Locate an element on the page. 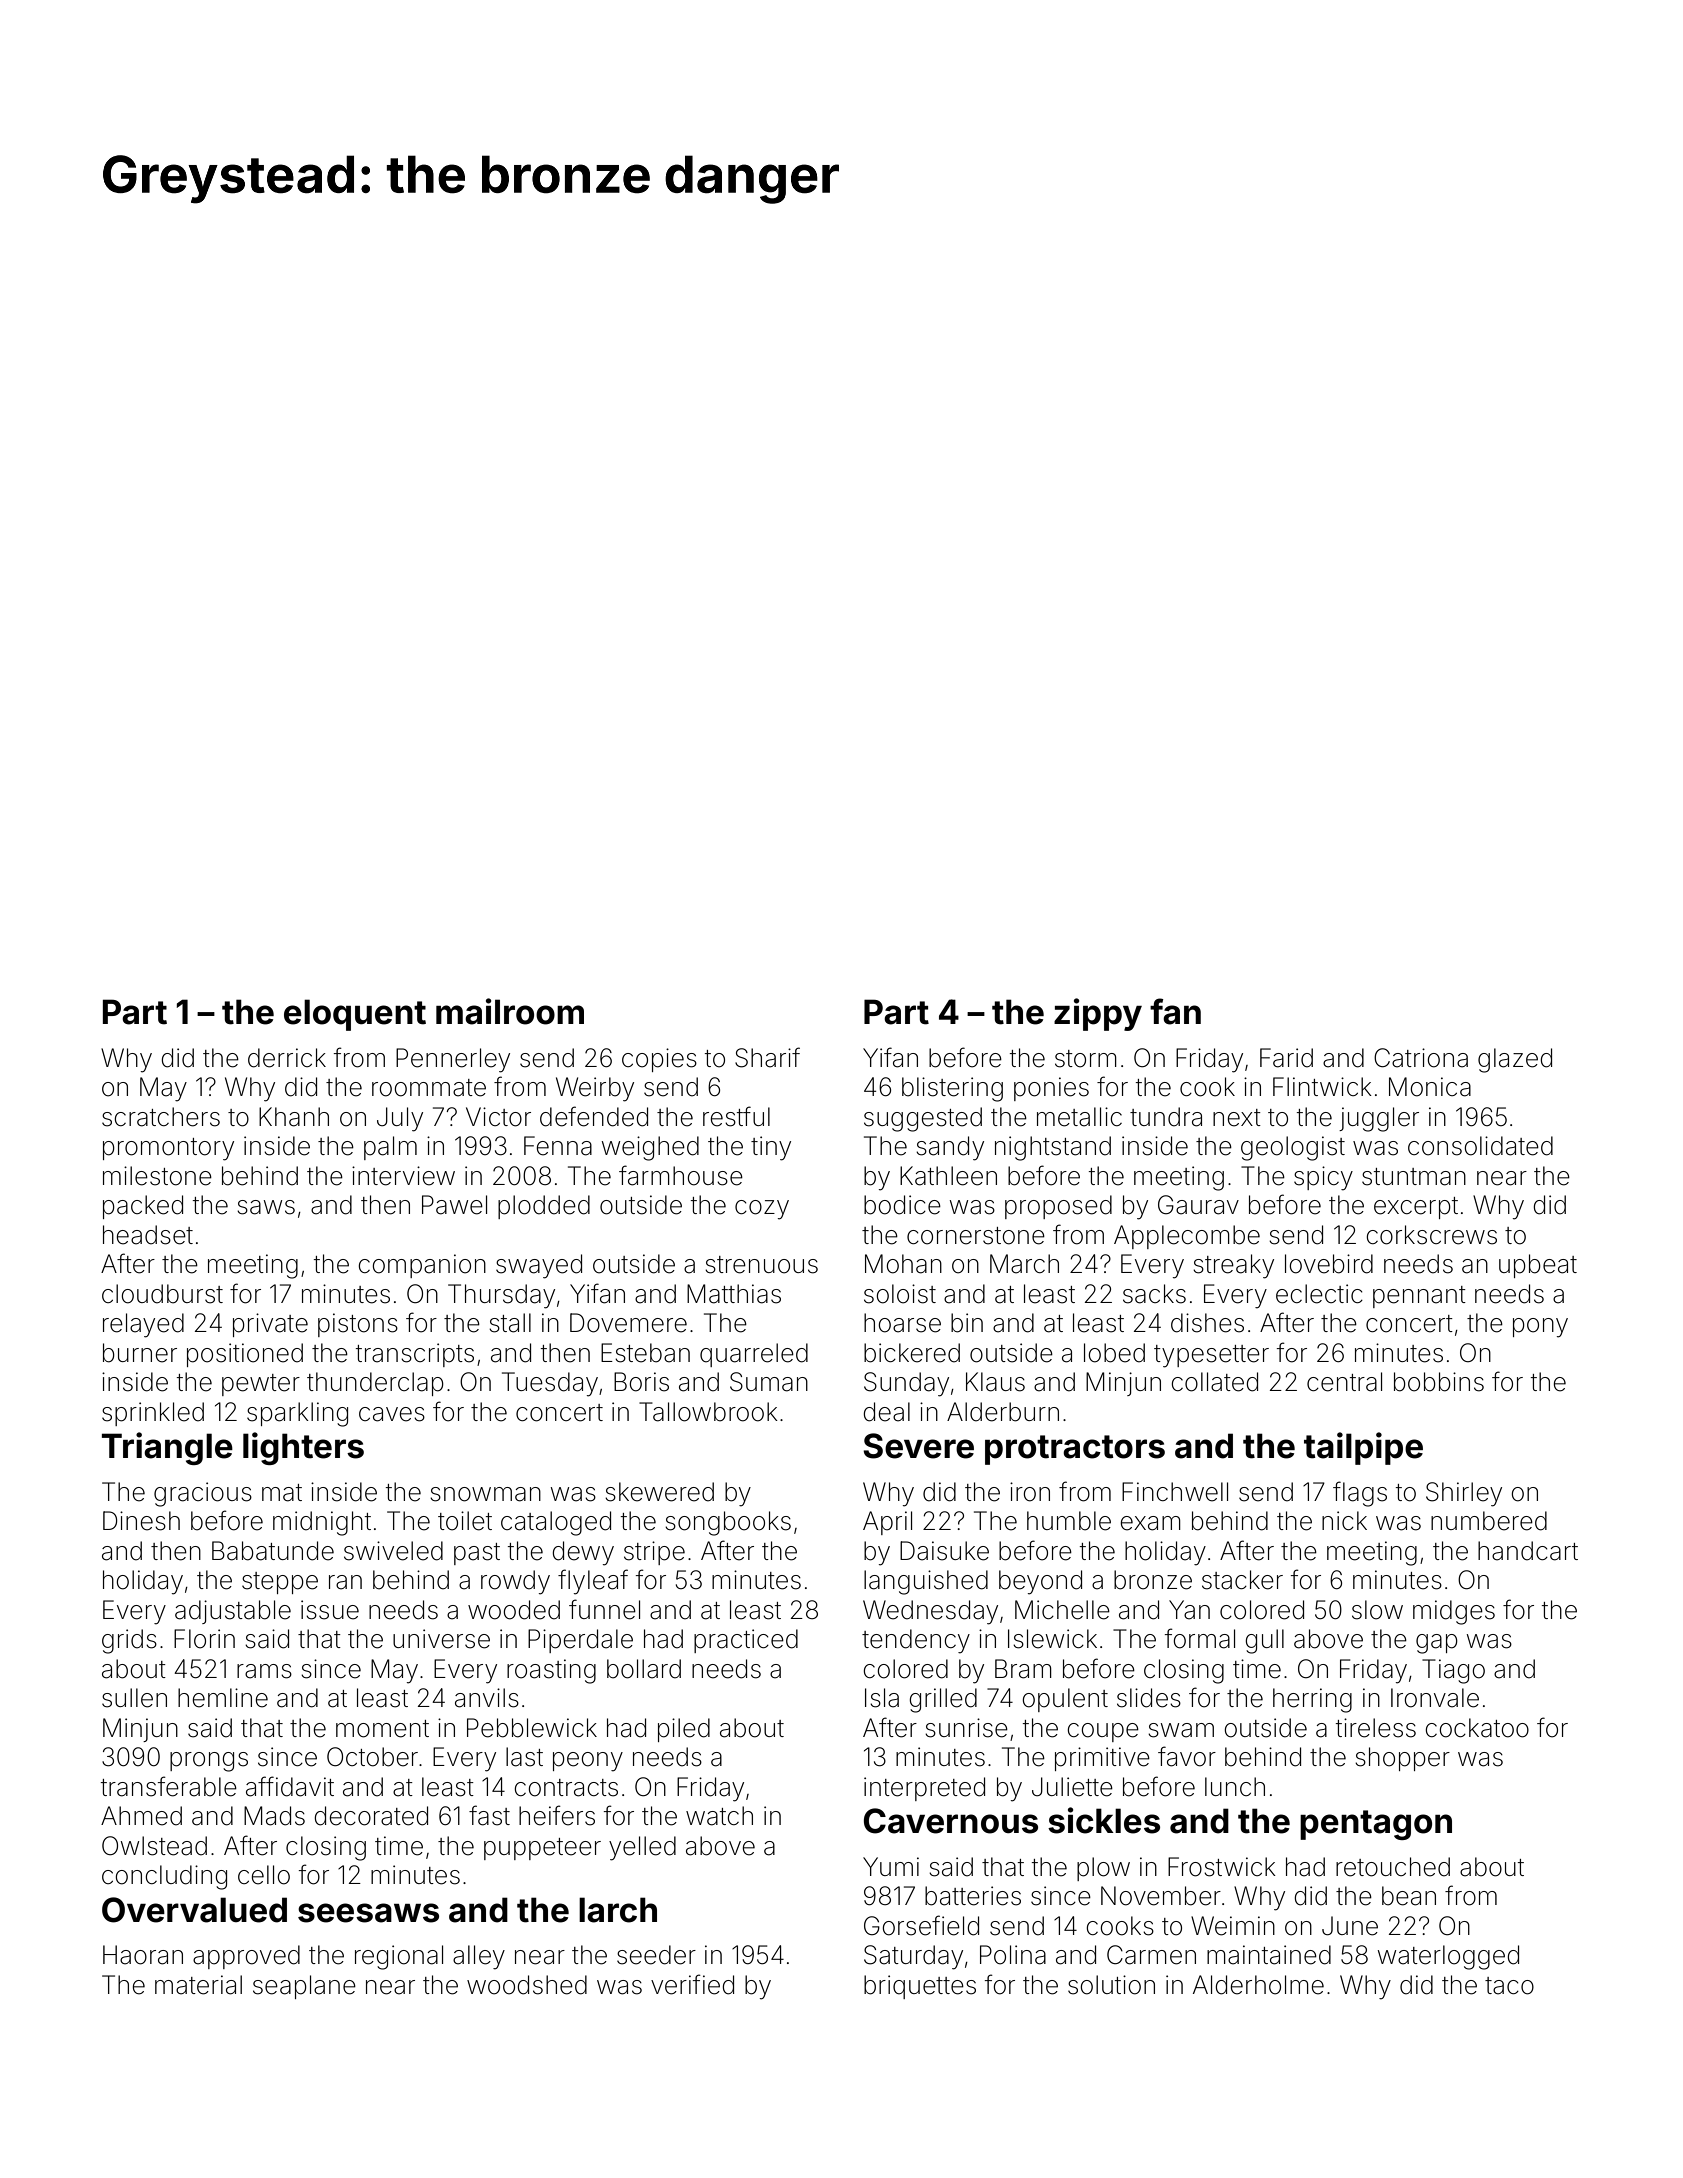 The height and width of the document is (2178, 1683). taco is located at coordinates (1509, 1986).
